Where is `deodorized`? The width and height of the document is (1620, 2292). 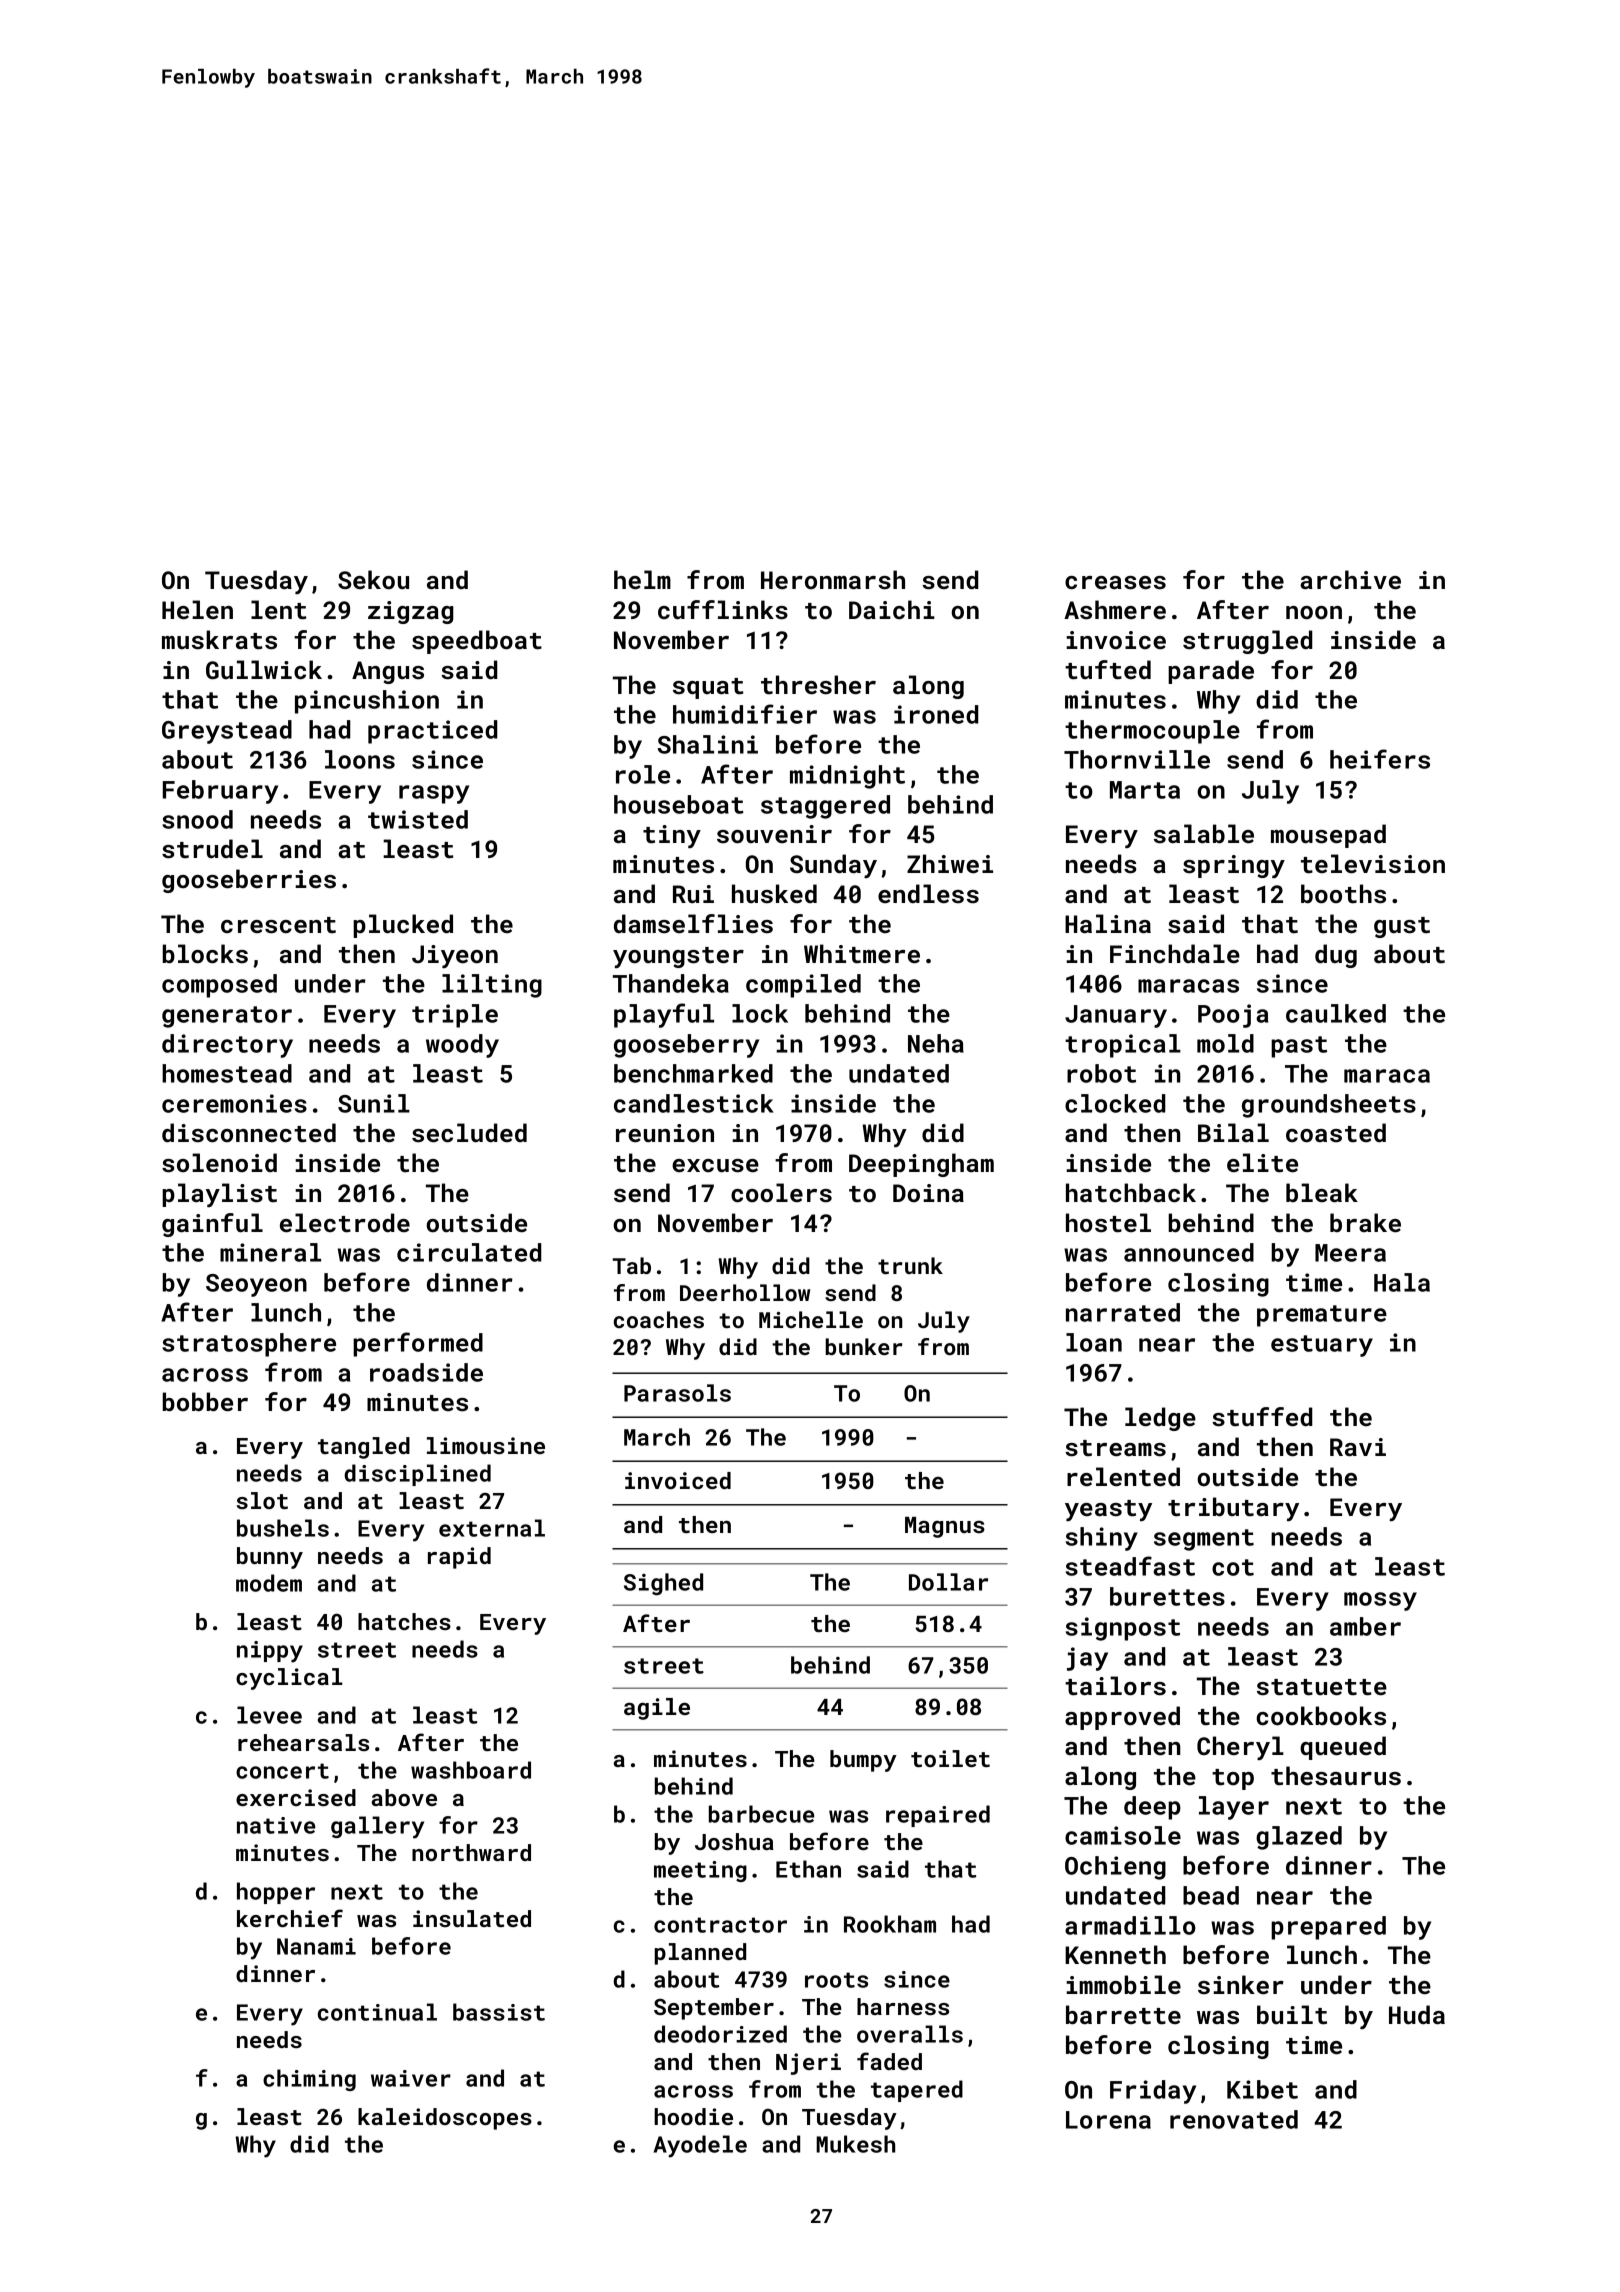 deodorized is located at coordinates (720, 2034).
